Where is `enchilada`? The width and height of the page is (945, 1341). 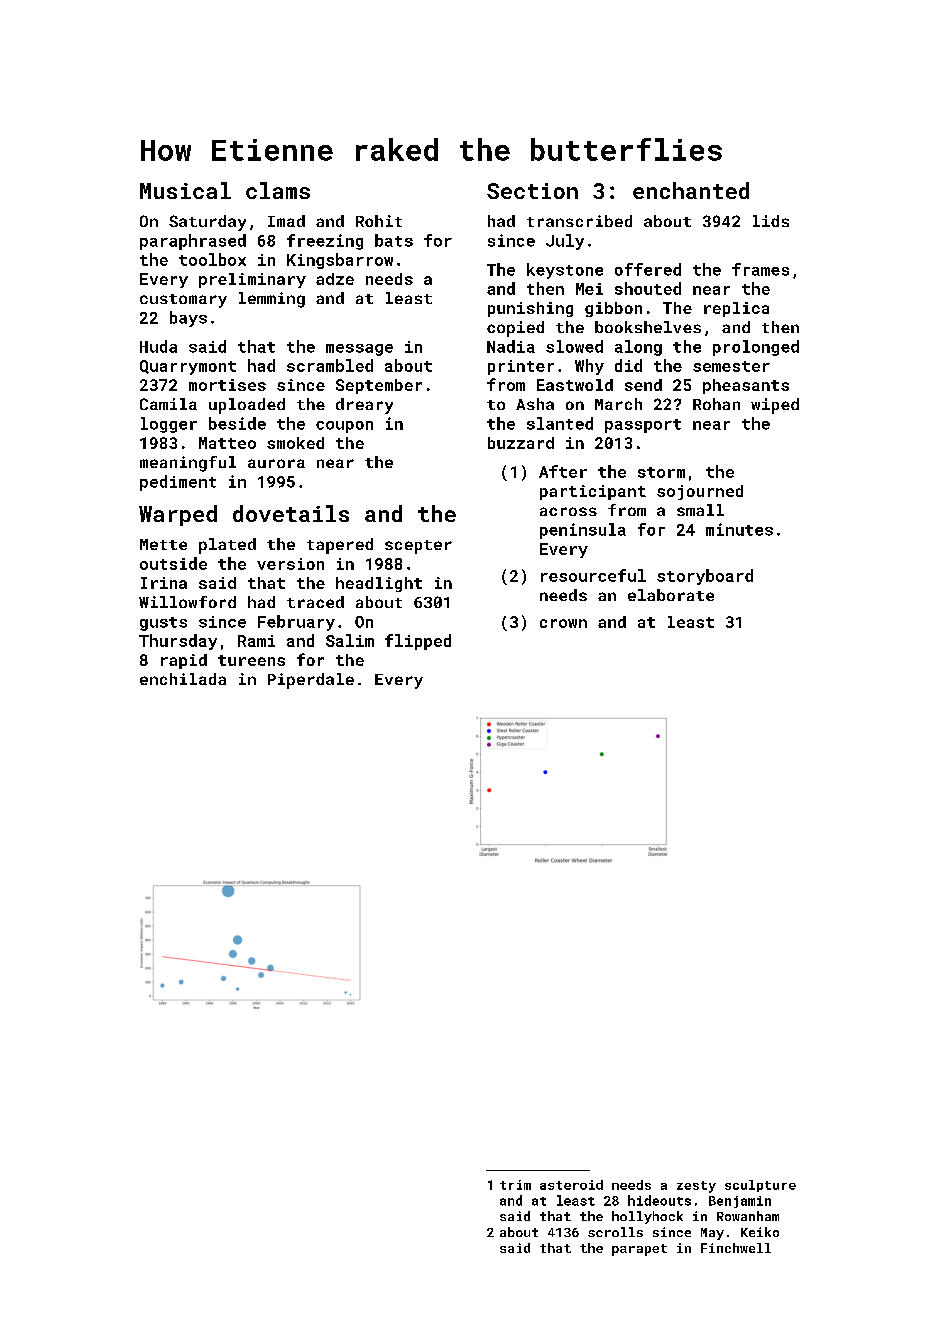 enchilada is located at coordinates (183, 679).
